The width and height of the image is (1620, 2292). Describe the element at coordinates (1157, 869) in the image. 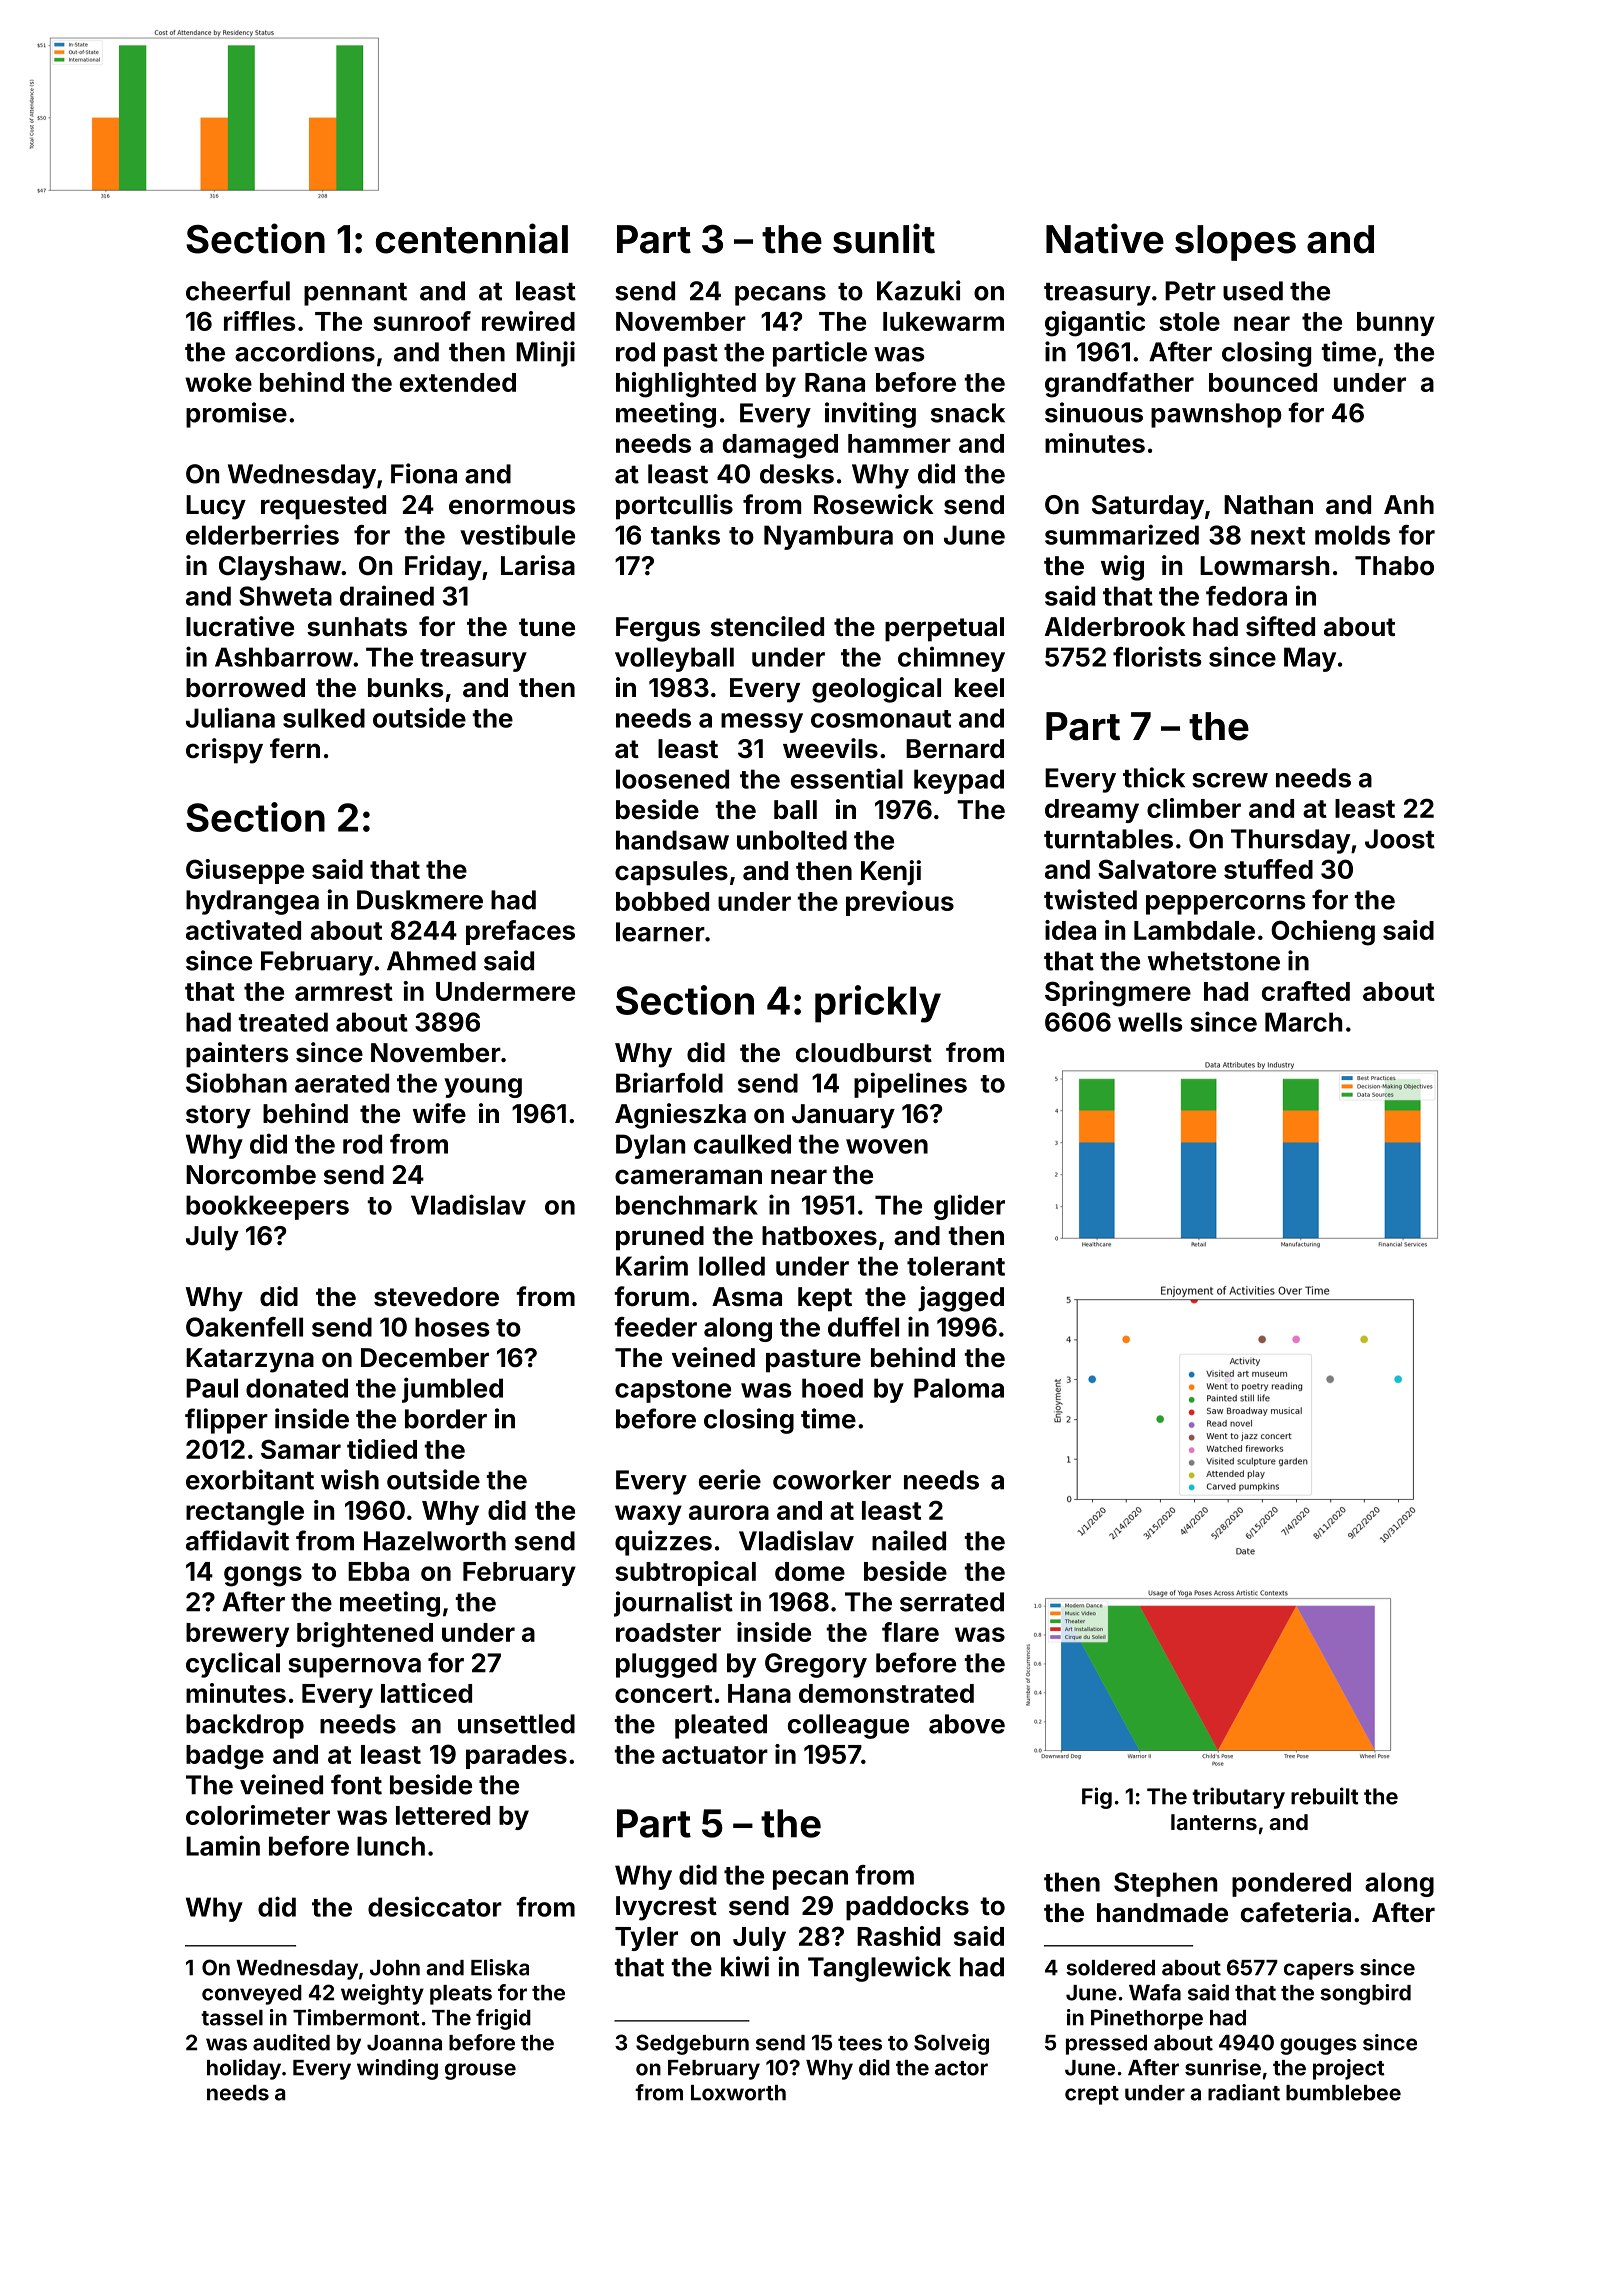

I see `Salvatore` at that location.
